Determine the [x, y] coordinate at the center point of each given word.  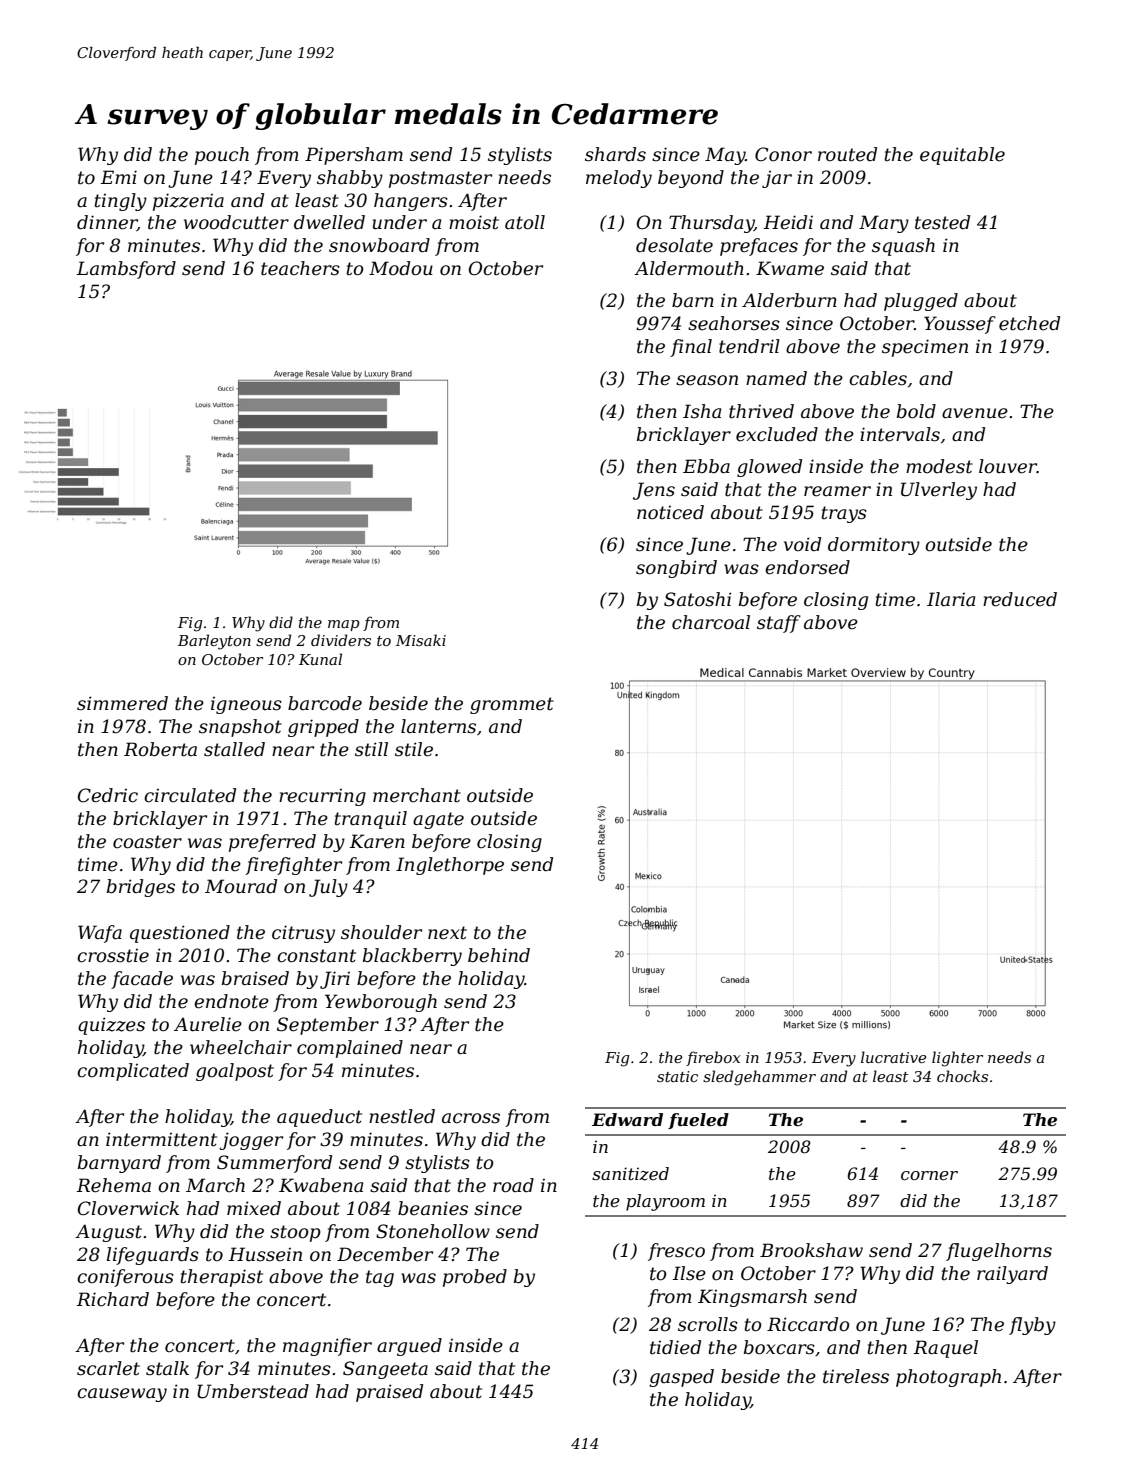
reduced [1020, 599]
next [447, 933]
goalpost [235, 1072]
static [677, 1076]
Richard [112, 1299]
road [513, 1185]
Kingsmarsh [752, 1298]
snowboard [379, 245]
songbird [676, 569]
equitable [962, 156]
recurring [322, 797]
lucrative [893, 1057]
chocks [962, 1076]
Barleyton [214, 642]
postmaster [440, 179]
